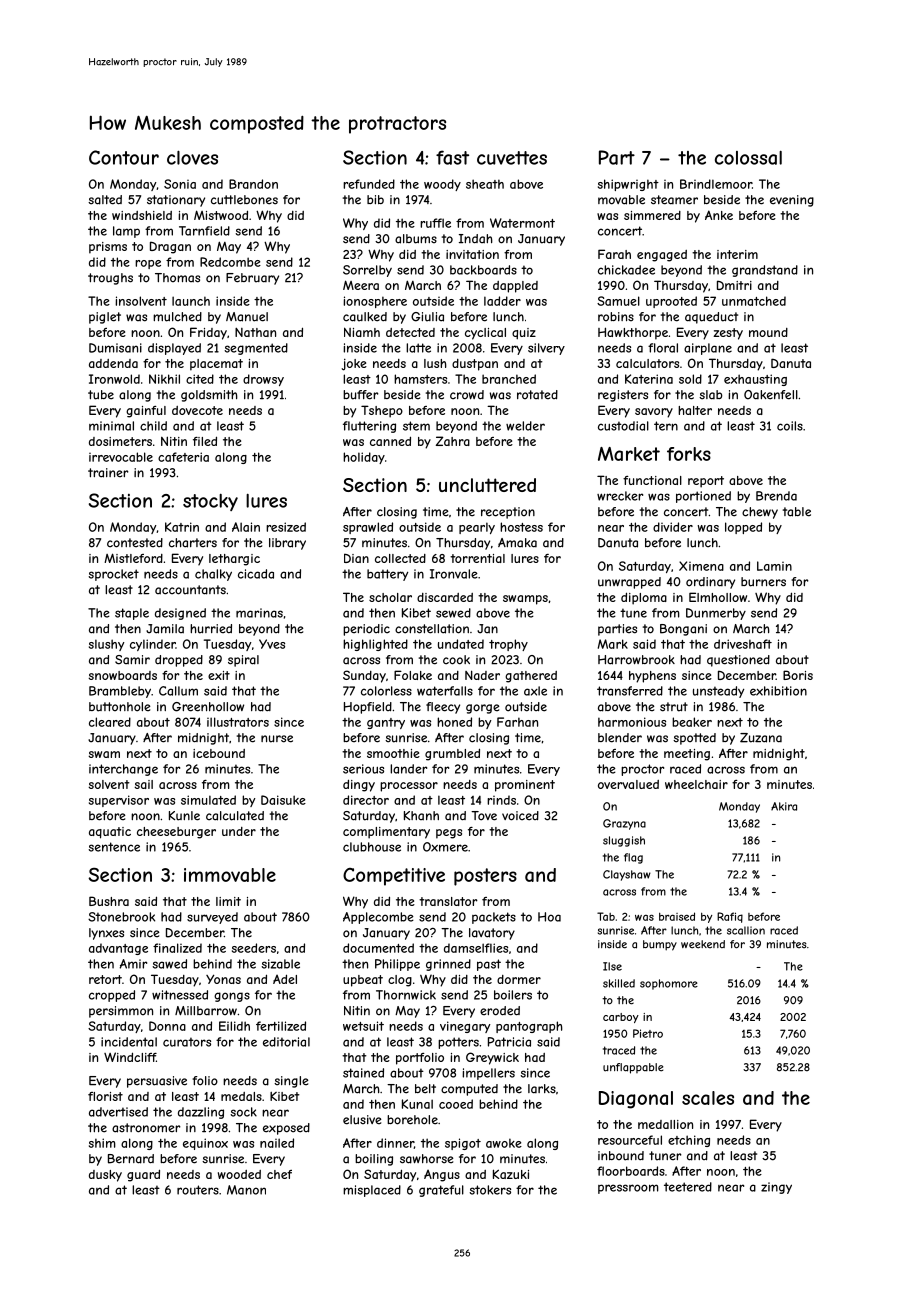 The width and height of the page is (908, 1316). I want to click on Pietro, so click(648, 1033).
